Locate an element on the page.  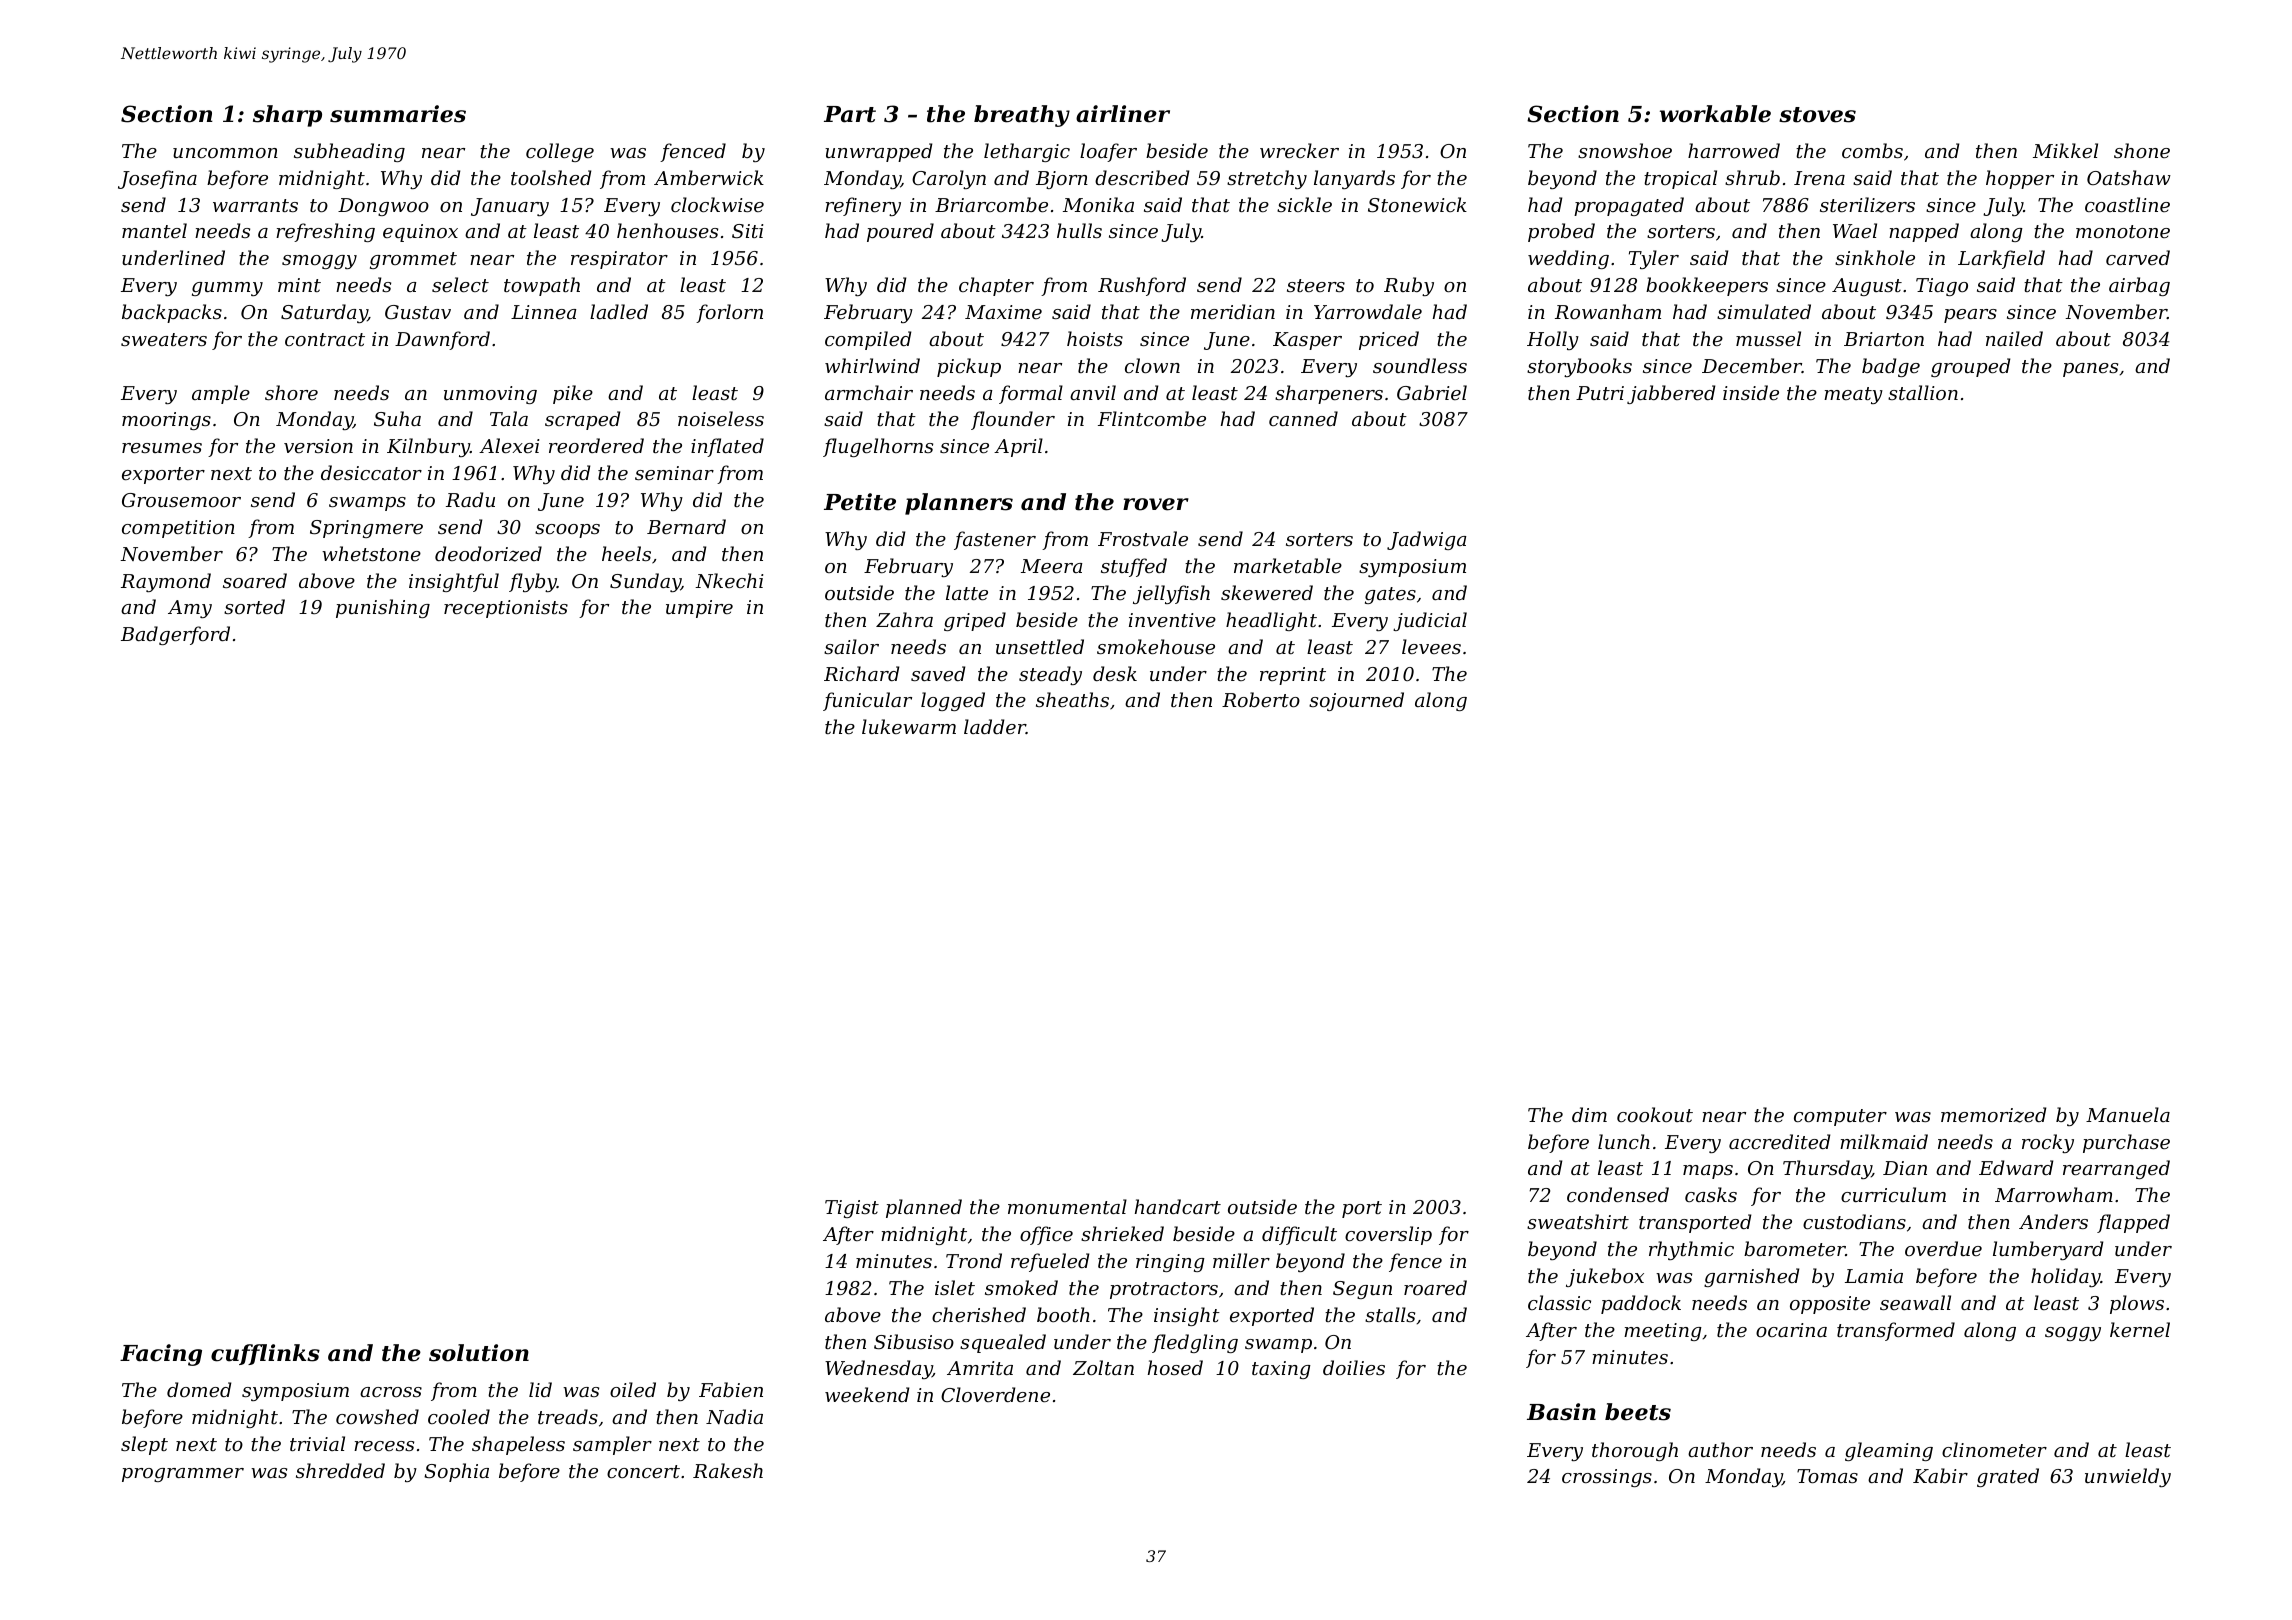
memorized is located at coordinates (1993, 1115).
